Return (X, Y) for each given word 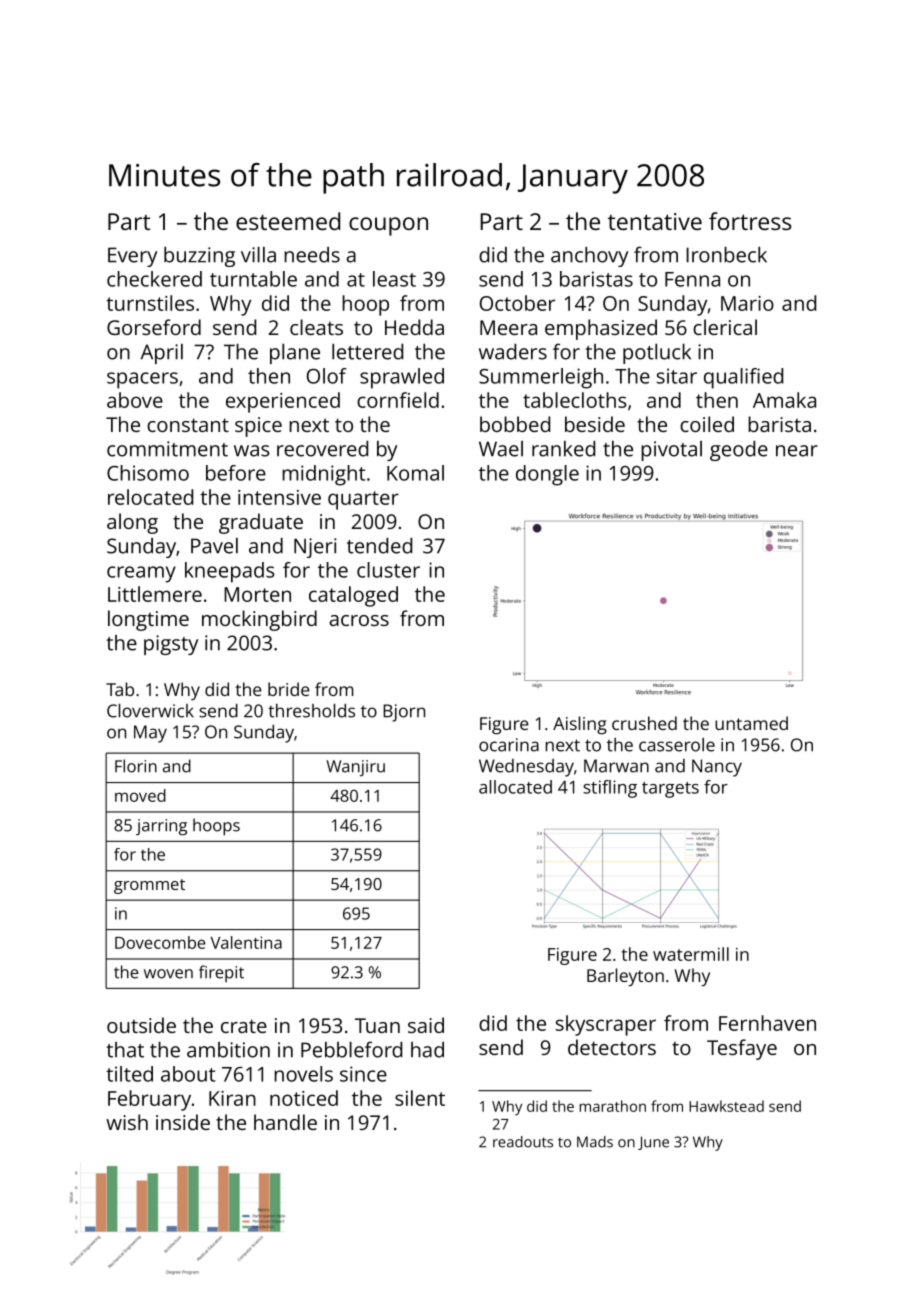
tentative (655, 221)
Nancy (717, 768)
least (394, 279)
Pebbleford (351, 1049)
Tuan (377, 1025)
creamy (141, 574)
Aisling (580, 725)
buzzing (199, 257)
